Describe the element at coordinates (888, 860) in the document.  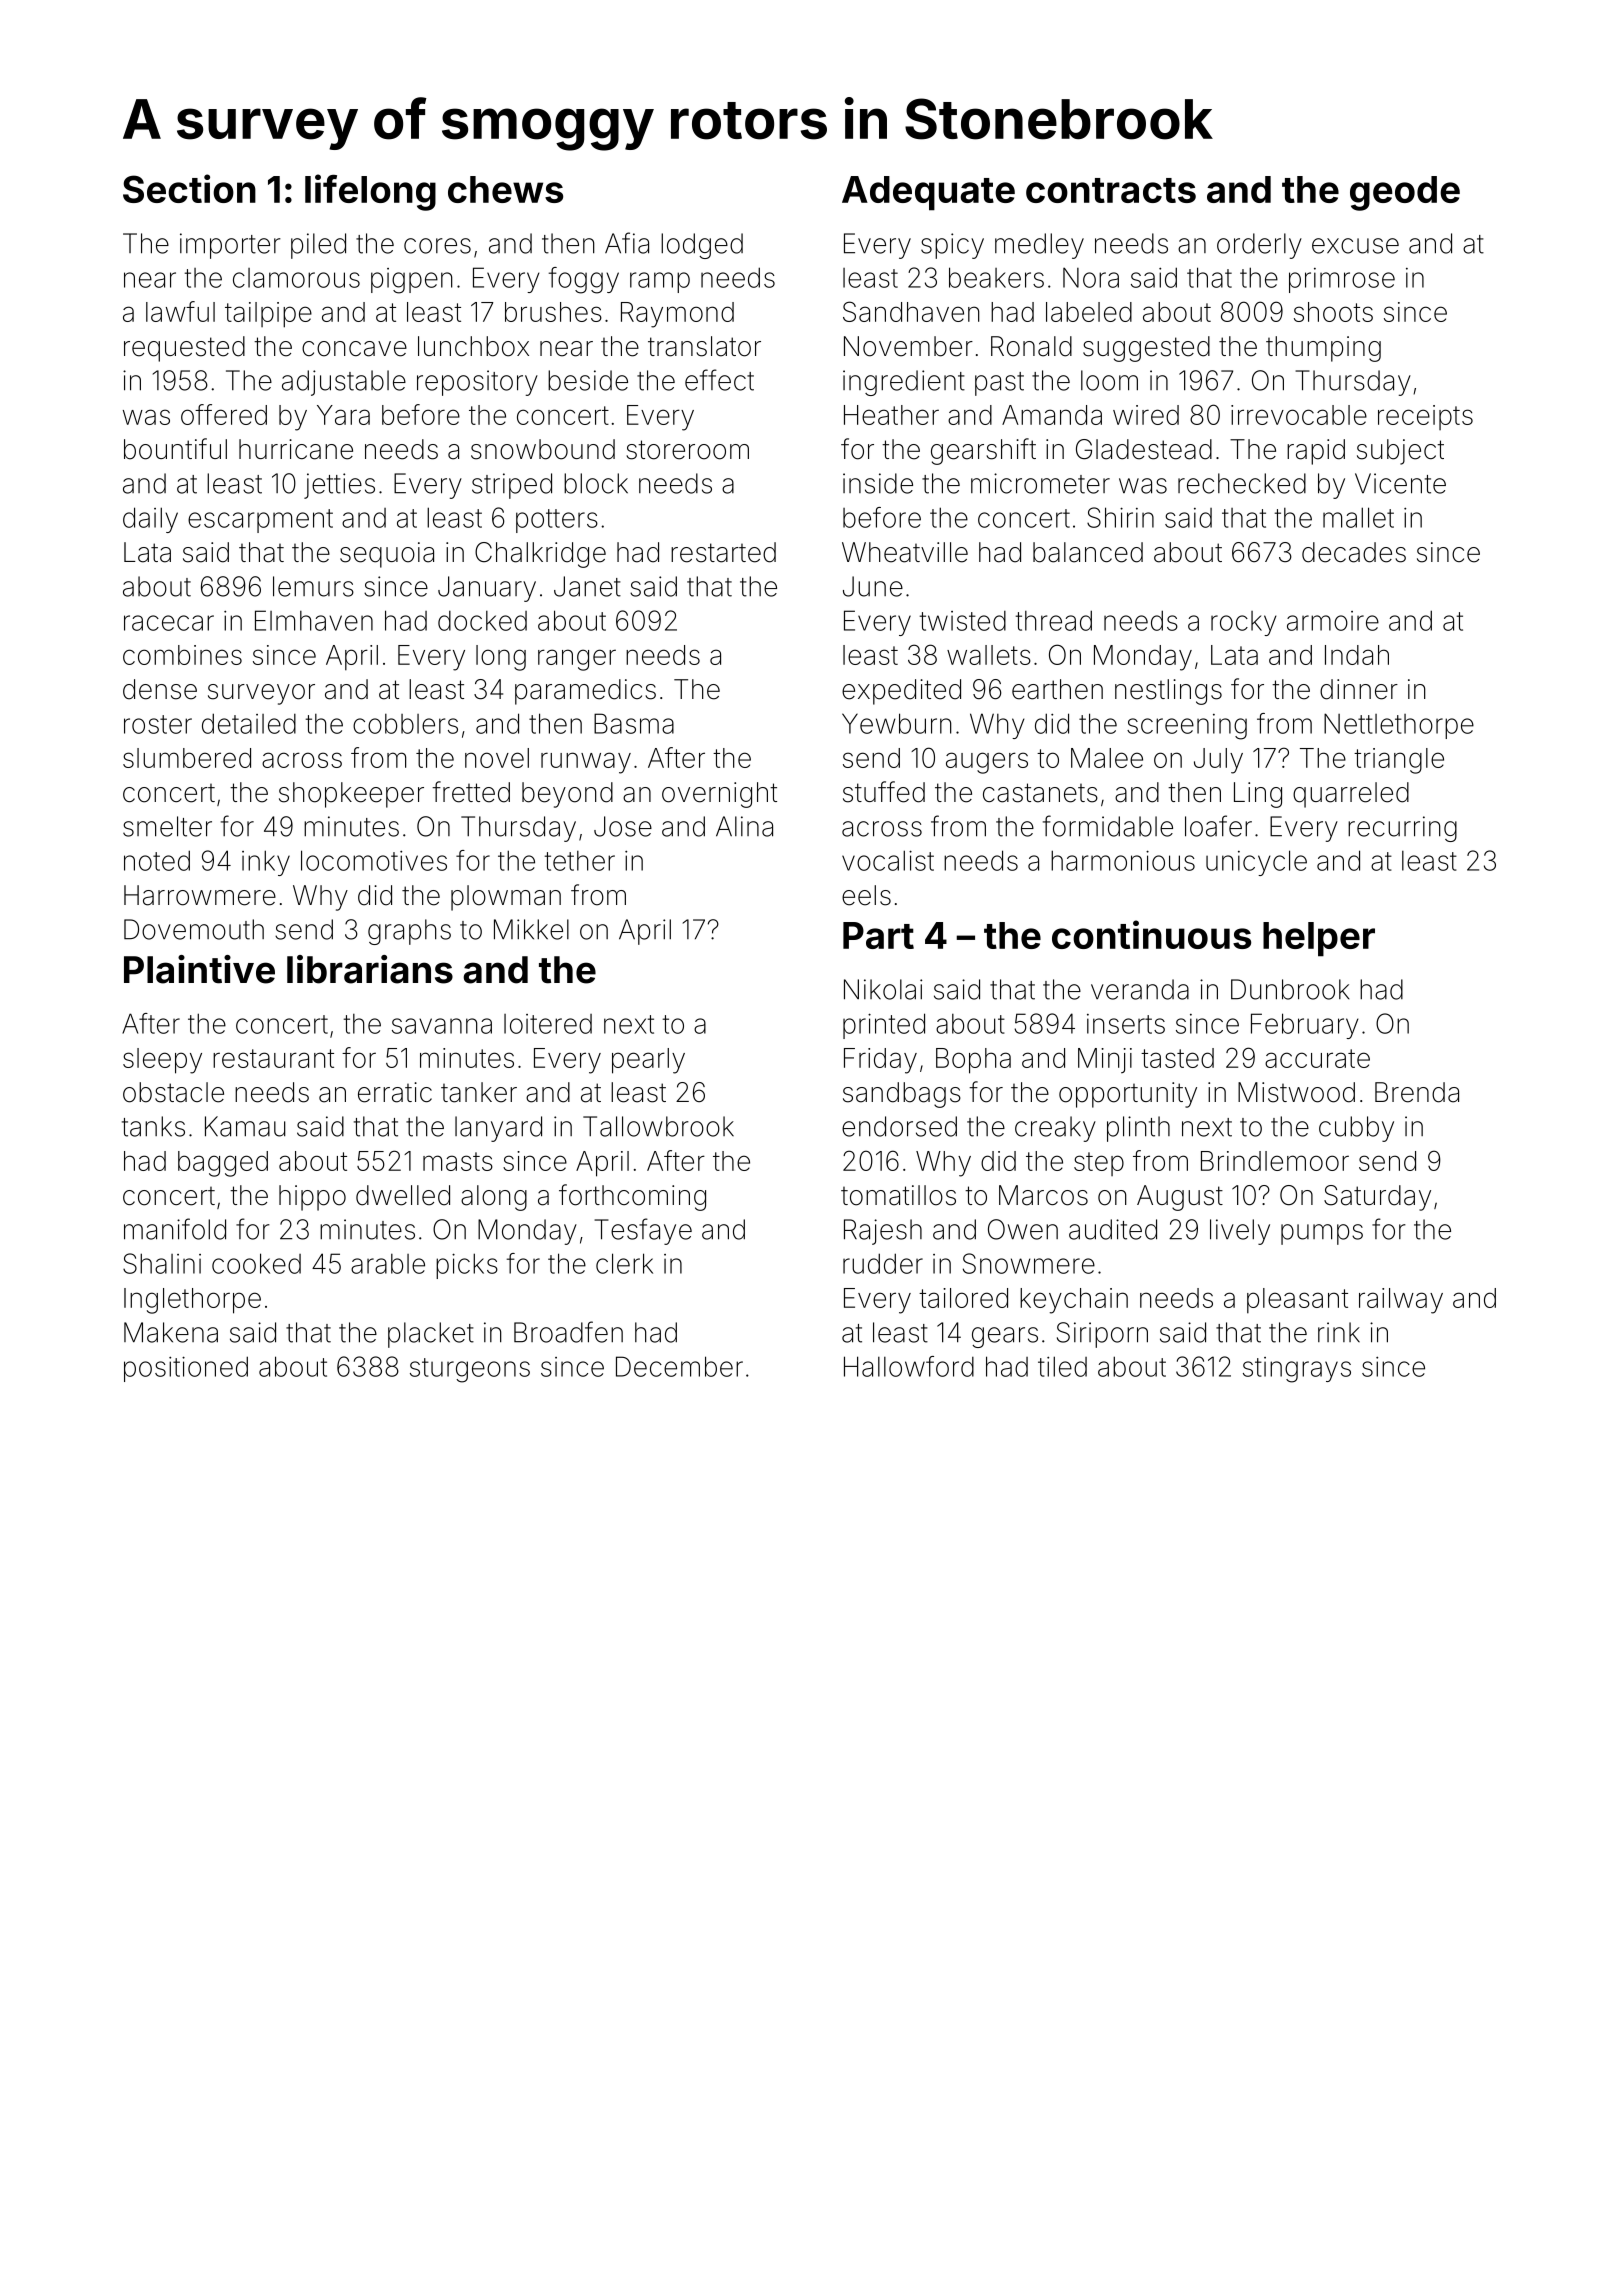
I see `vocalist` at that location.
